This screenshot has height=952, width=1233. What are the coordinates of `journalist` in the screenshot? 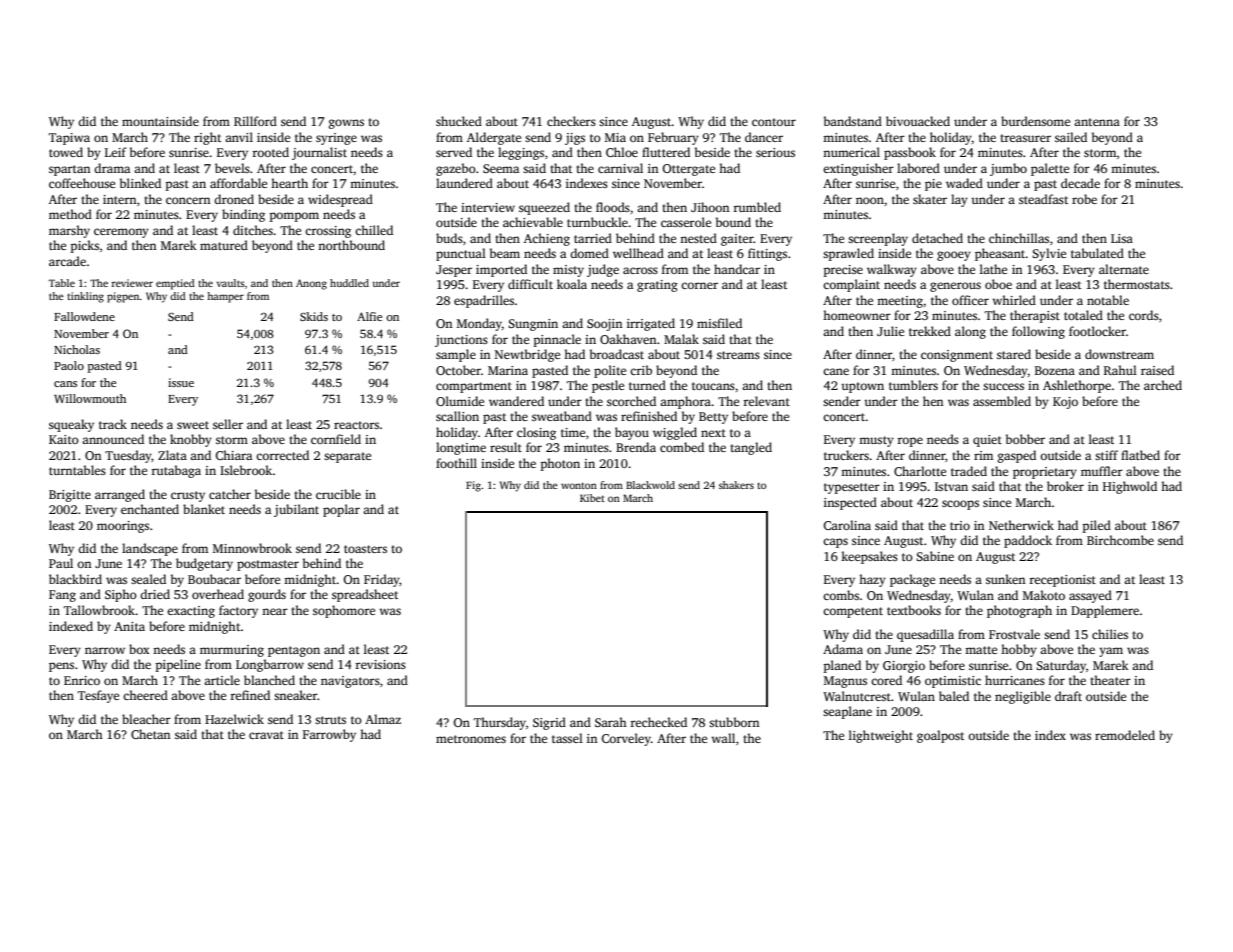 It's located at (319, 153).
